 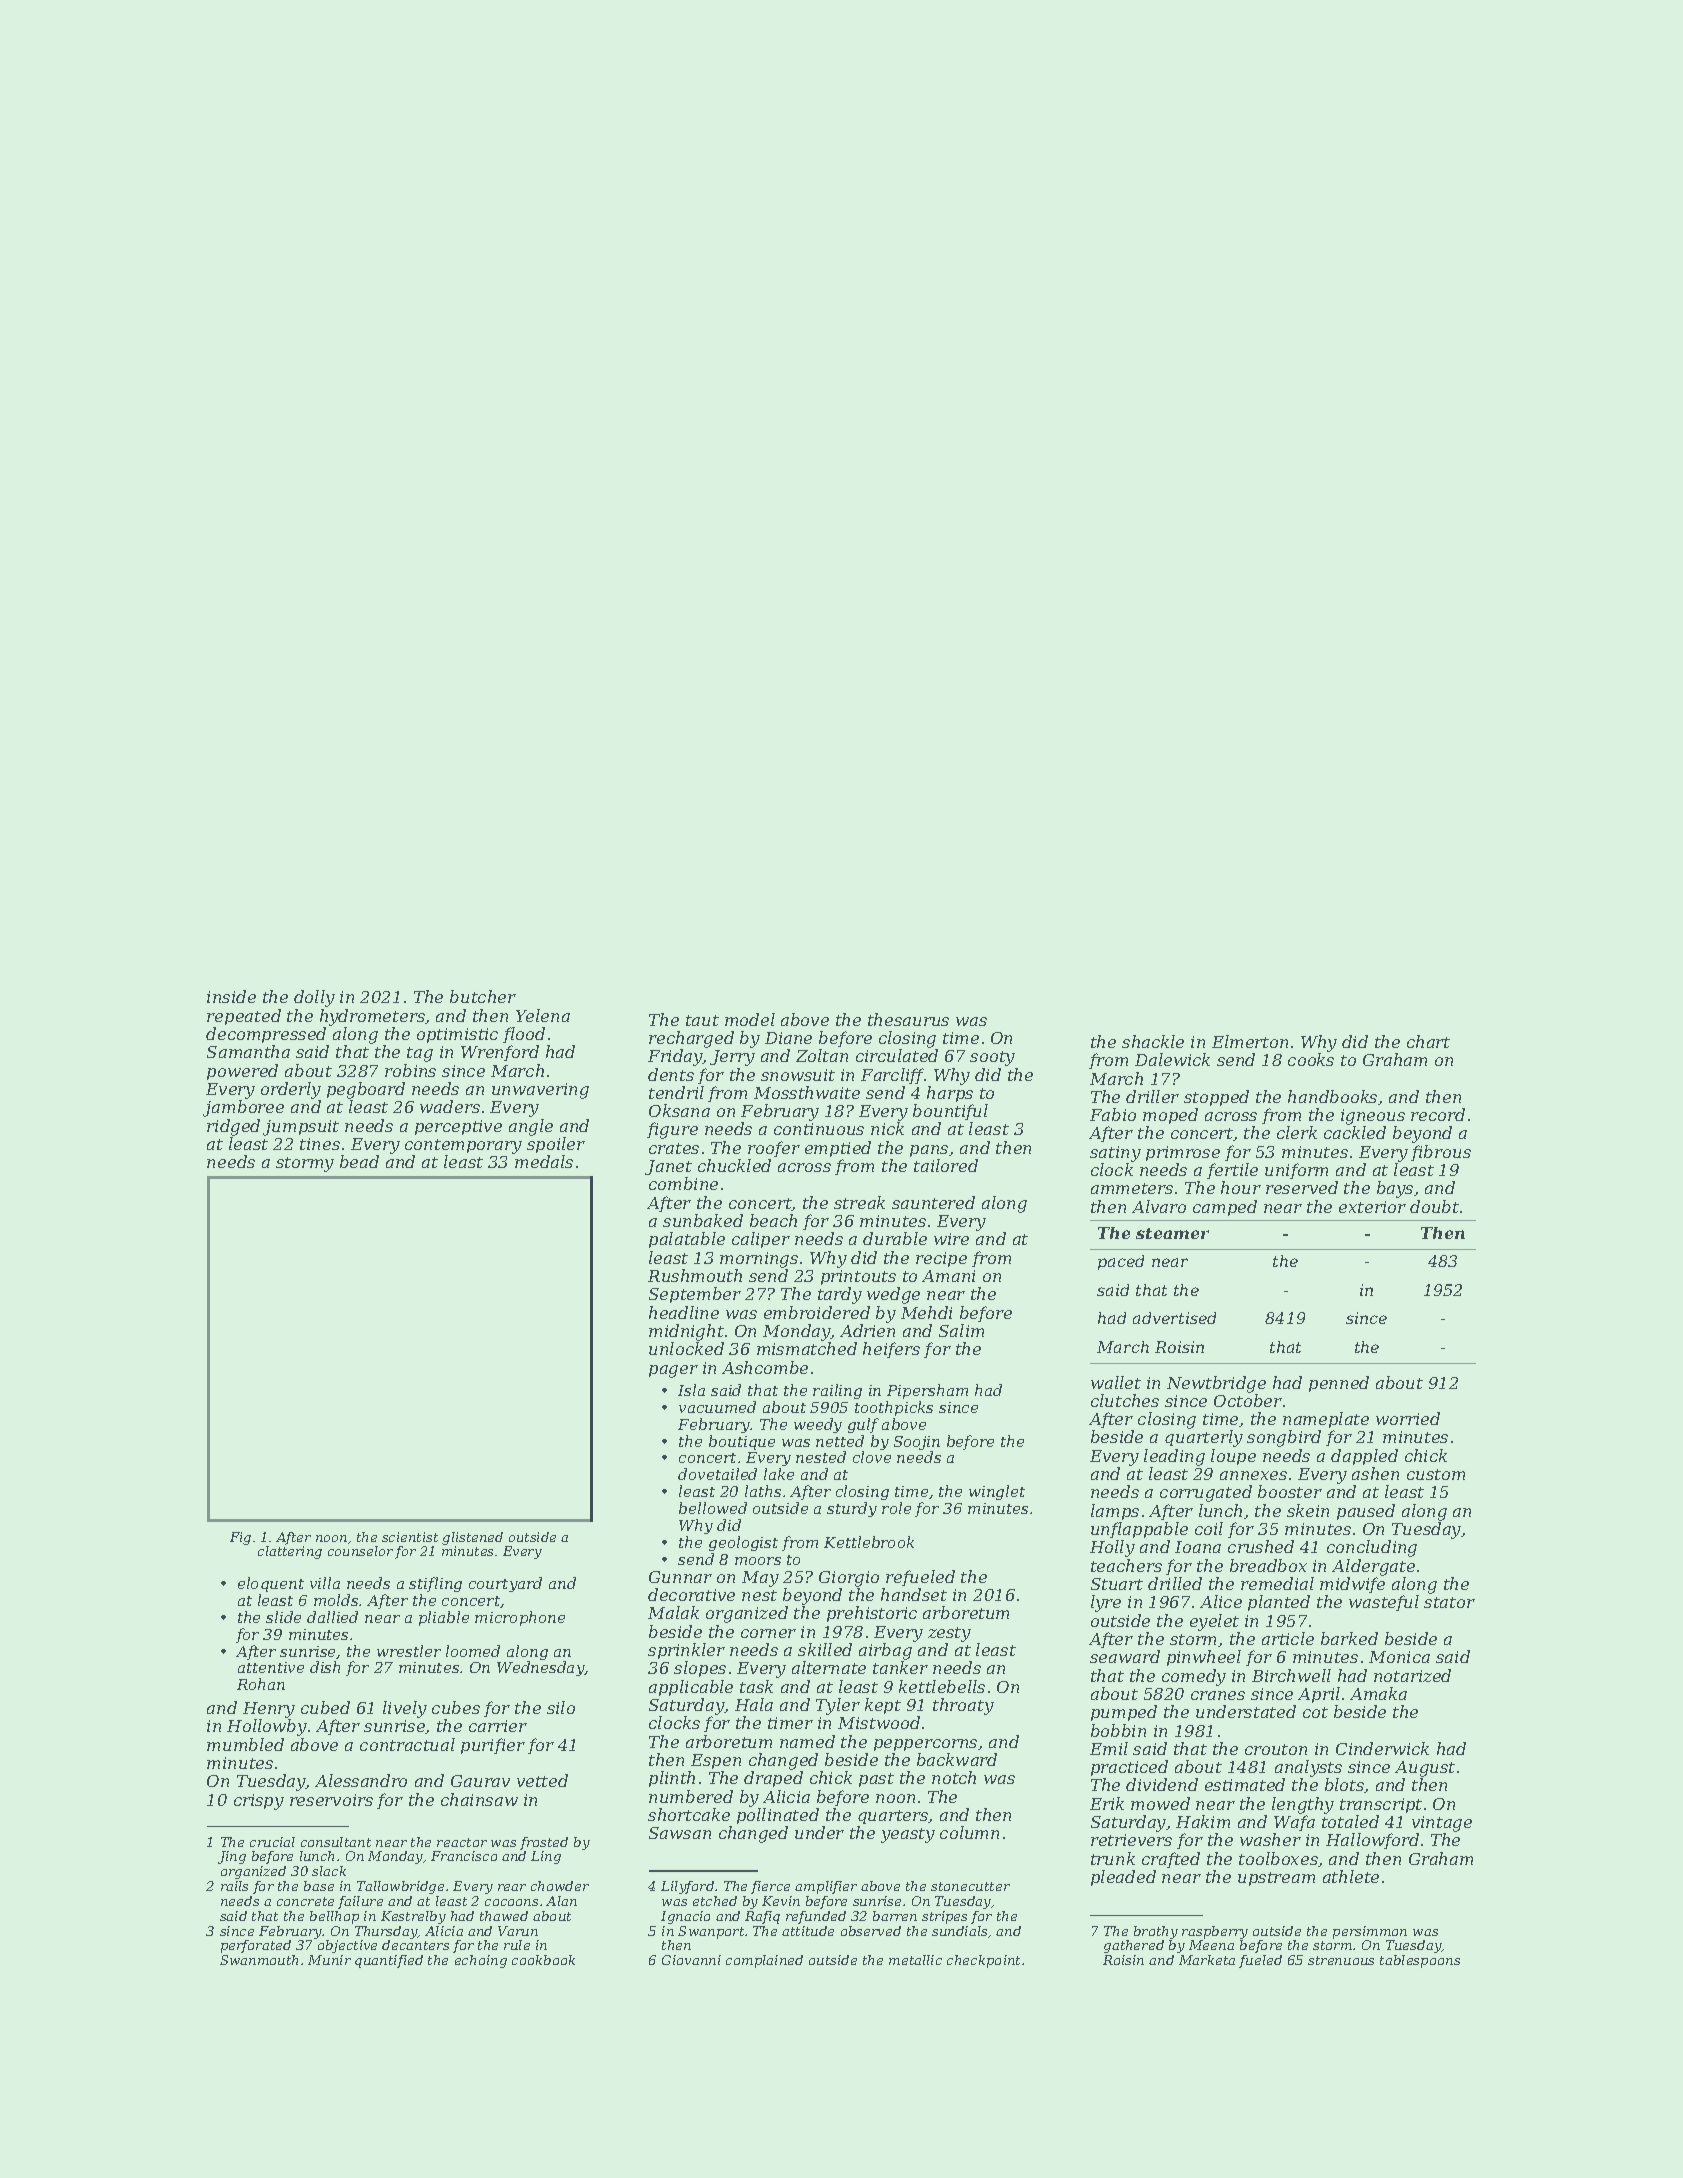 What do you see at coordinates (1302, 1187) in the screenshot?
I see `reserved` at bounding box center [1302, 1187].
